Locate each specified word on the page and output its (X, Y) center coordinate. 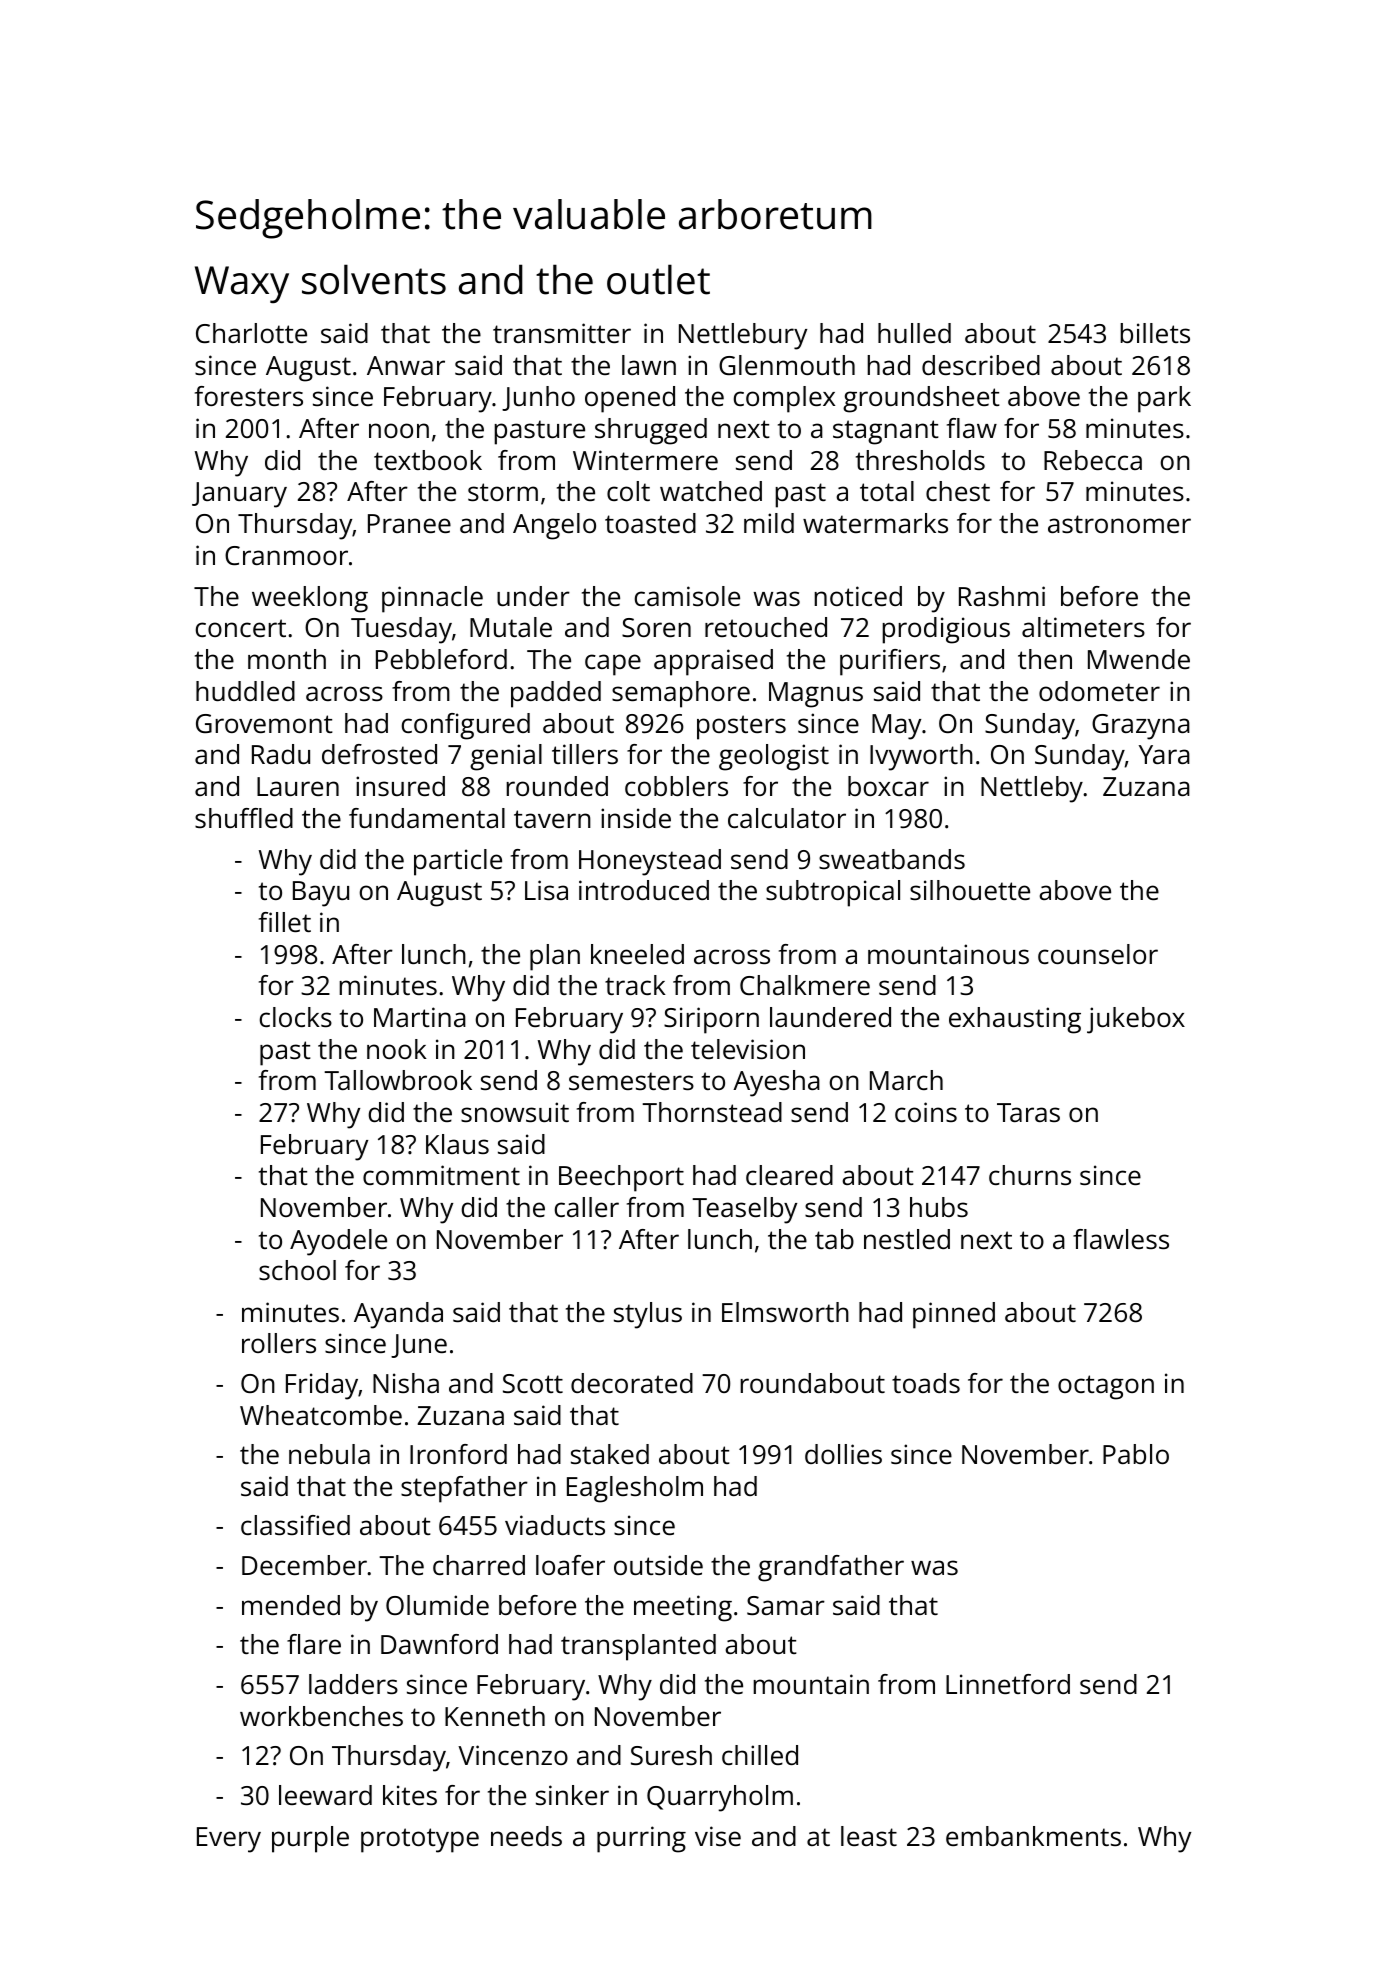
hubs (939, 1207)
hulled (914, 333)
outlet (658, 279)
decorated (632, 1383)
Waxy (242, 284)
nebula (329, 1454)
